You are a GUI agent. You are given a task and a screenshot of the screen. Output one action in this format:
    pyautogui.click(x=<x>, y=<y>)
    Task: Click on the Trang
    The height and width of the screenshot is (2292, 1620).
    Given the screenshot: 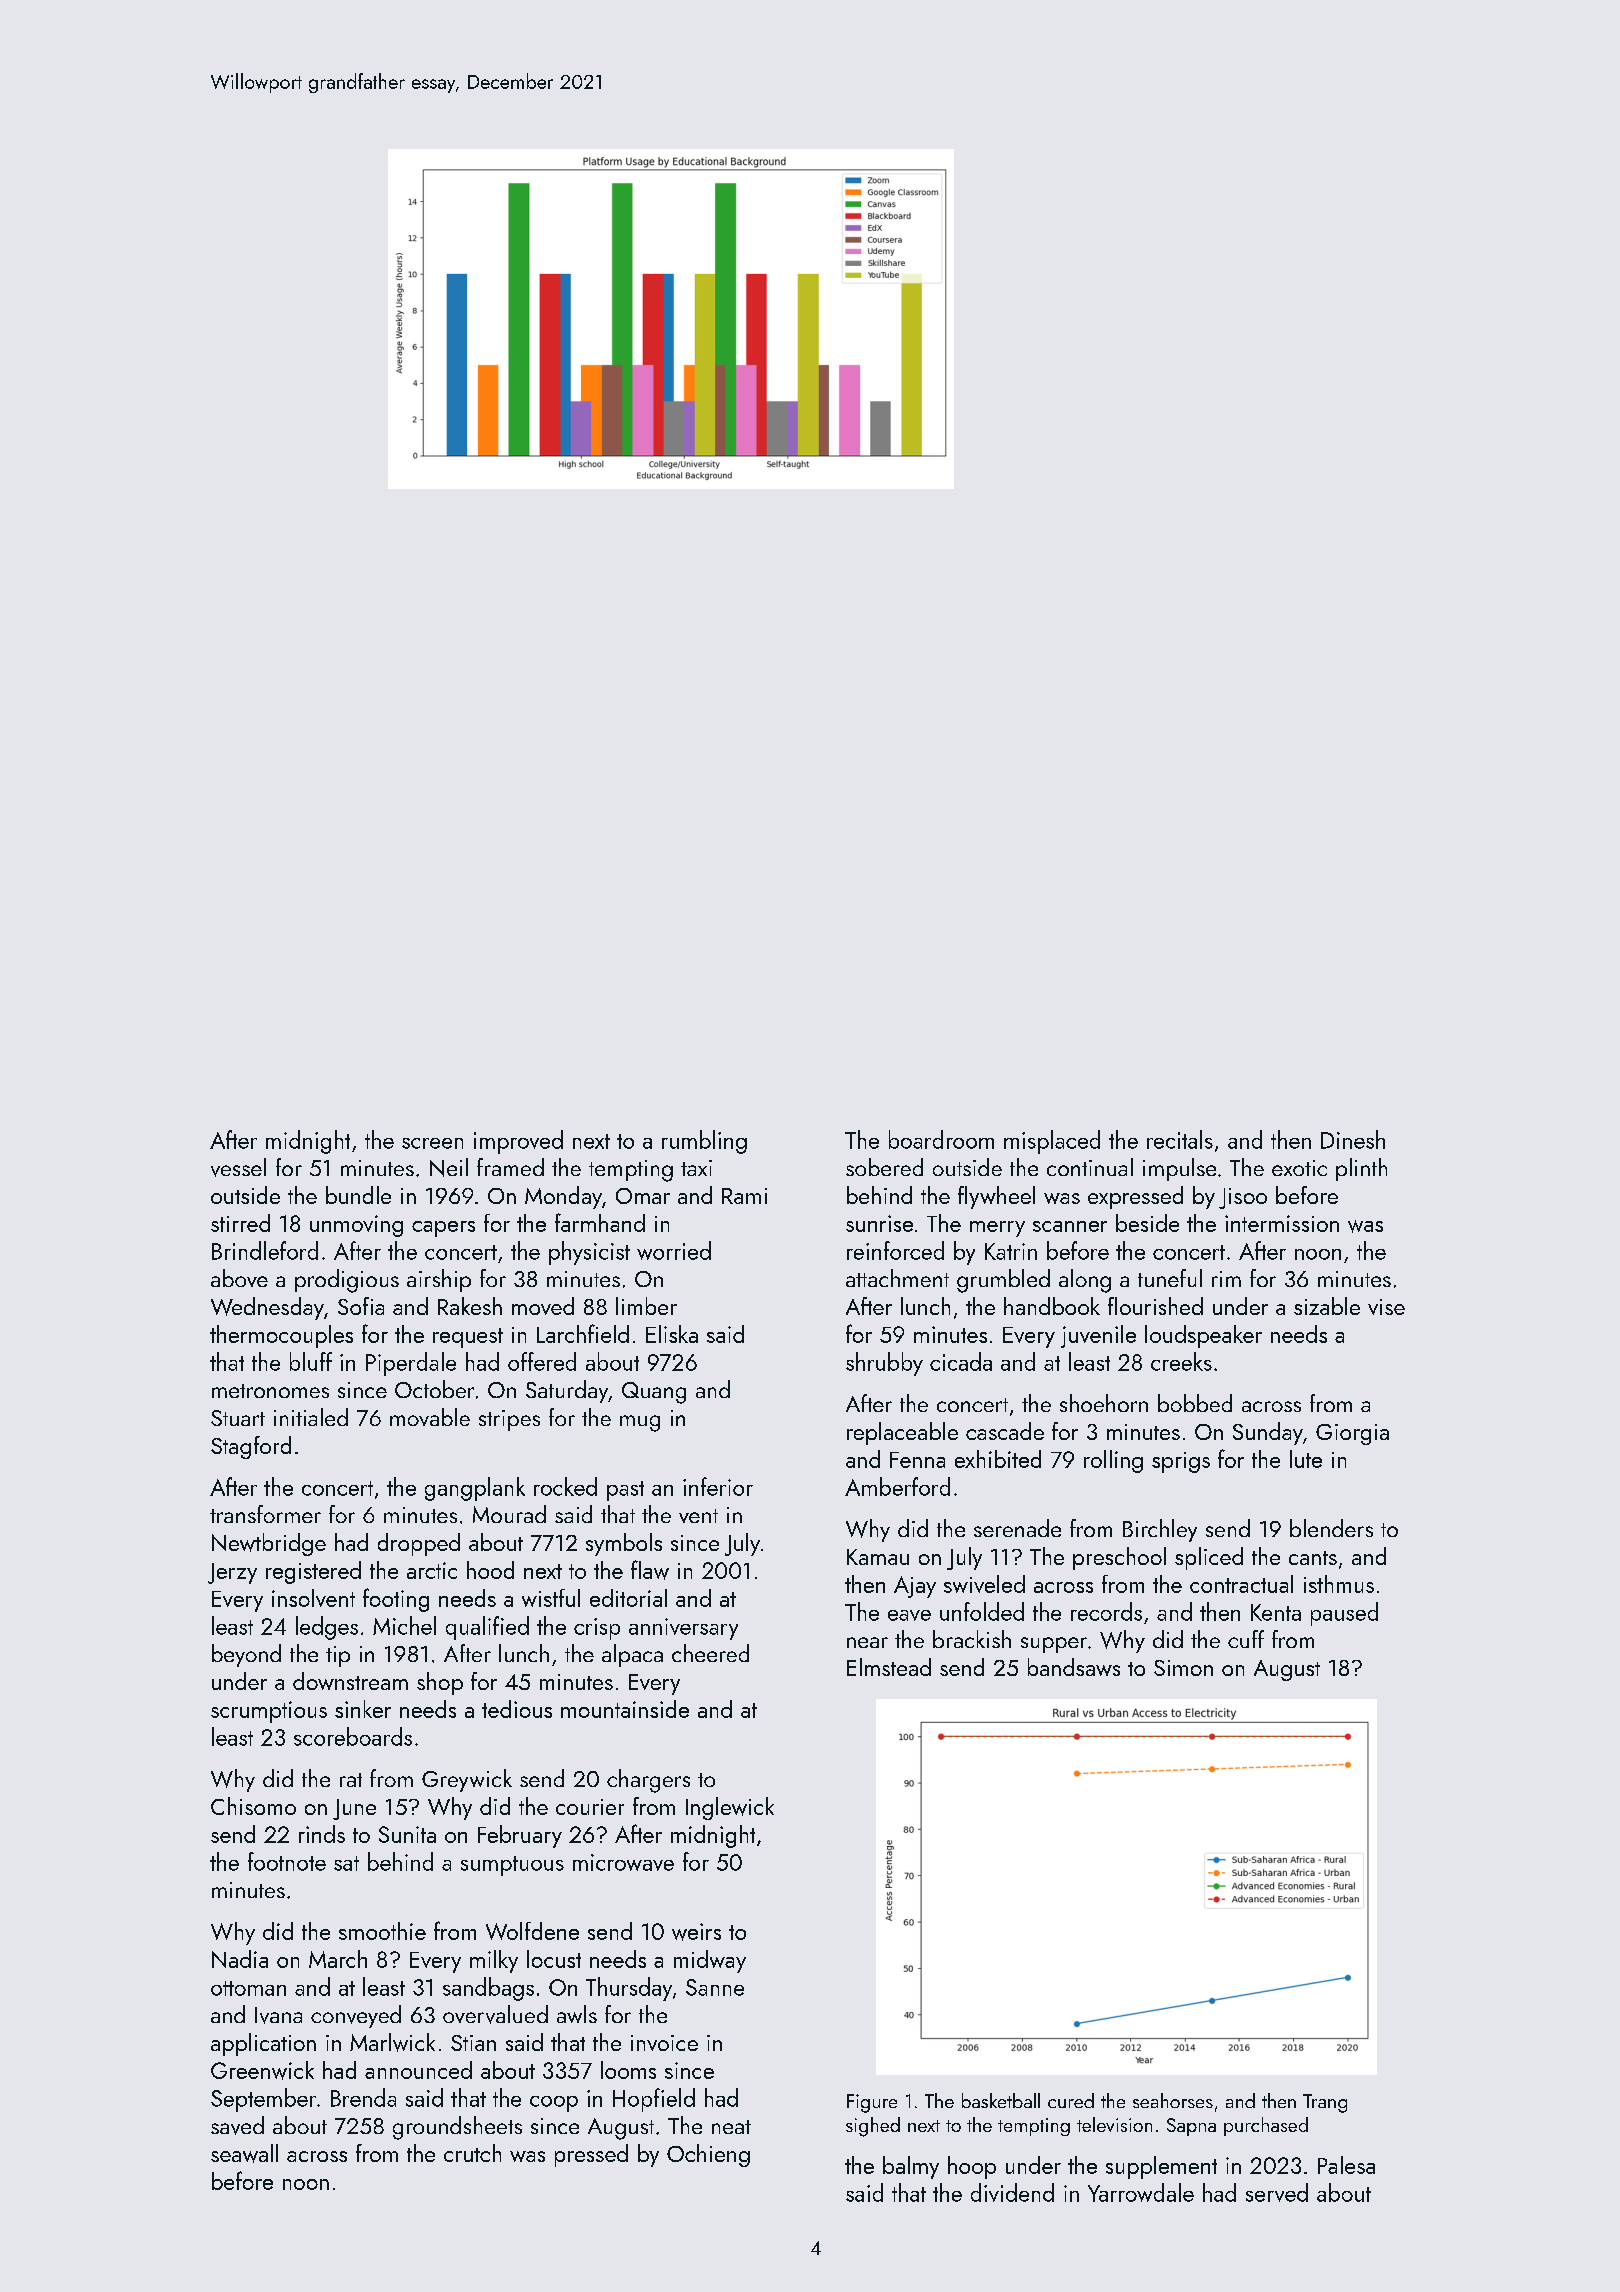 What is the action you would take?
    pyautogui.click(x=1325, y=2103)
